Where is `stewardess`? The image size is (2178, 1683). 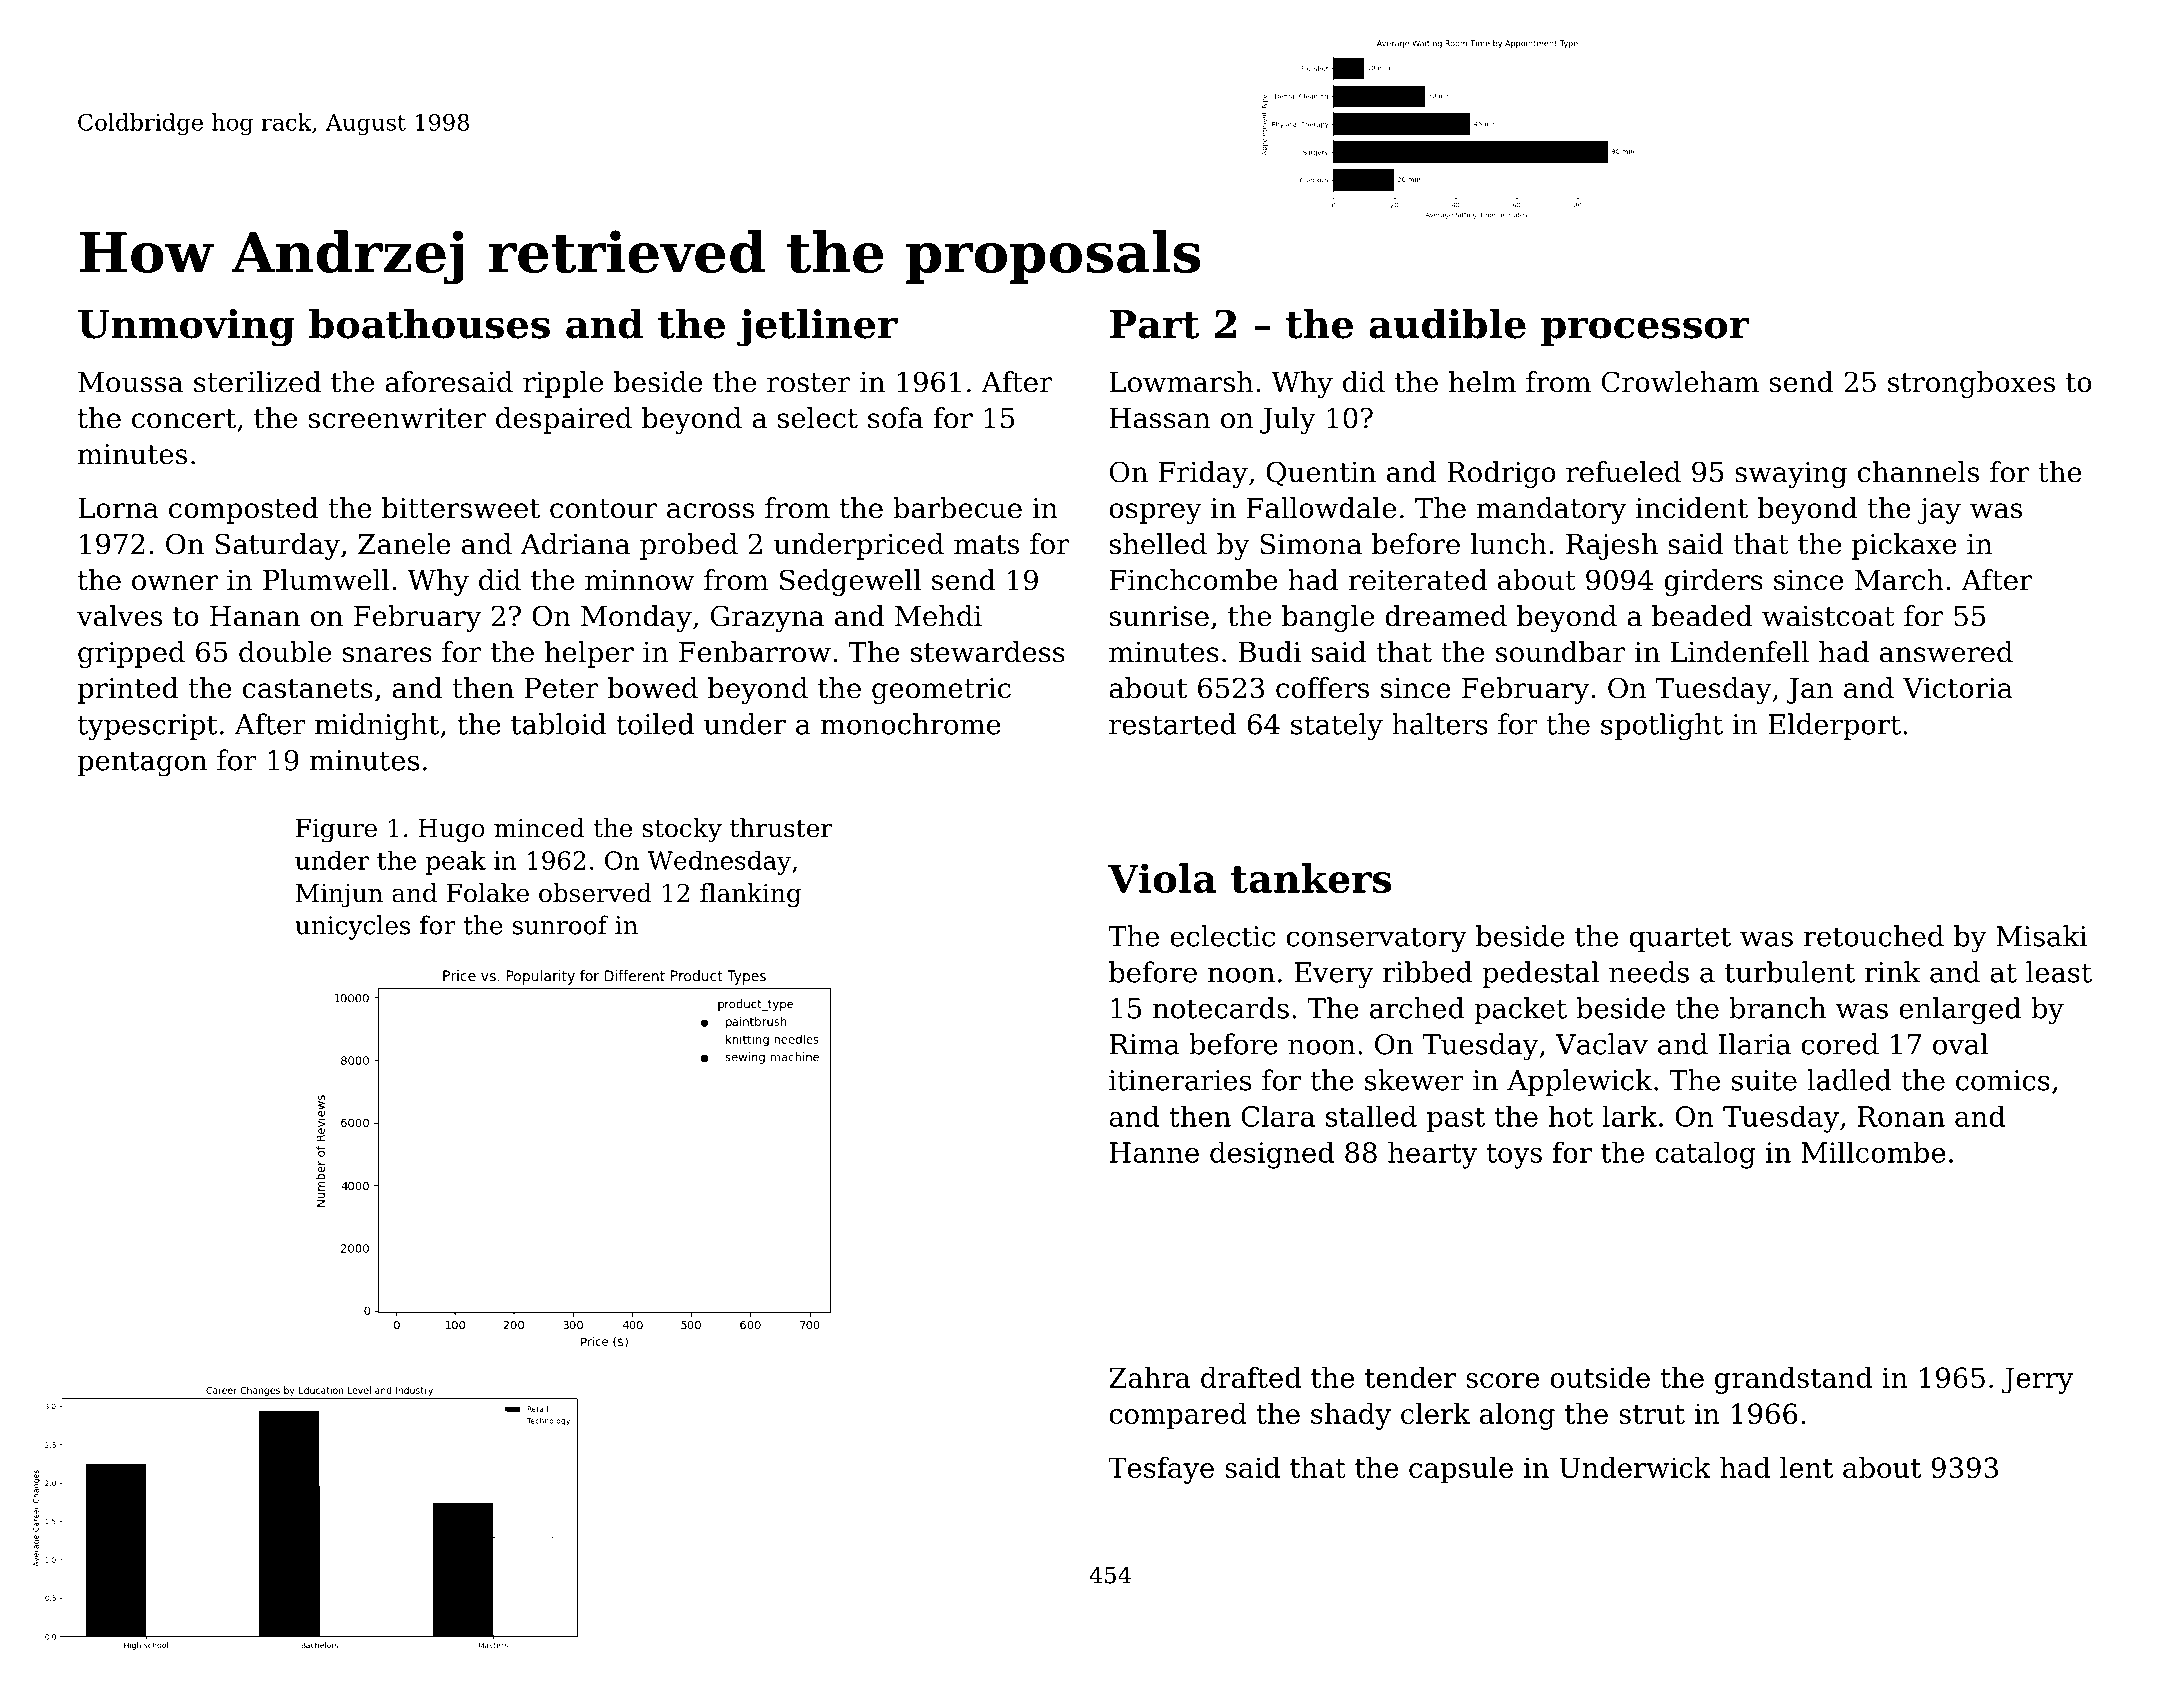
stewardess is located at coordinates (988, 652).
